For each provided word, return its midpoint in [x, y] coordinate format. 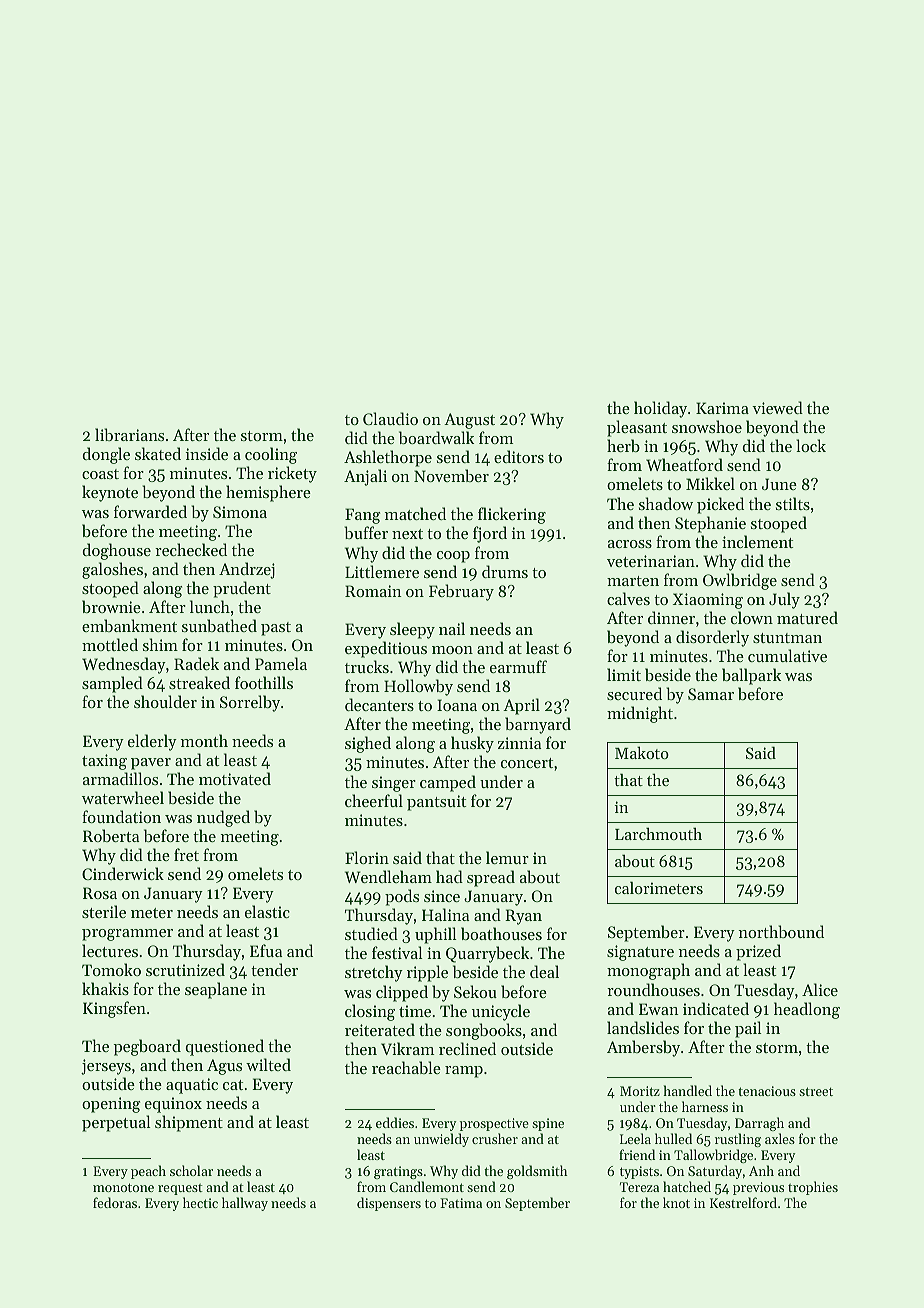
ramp [464, 1072]
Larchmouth [658, 834]
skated [158, 453]
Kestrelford [743, 1202]
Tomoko [111, 969]
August [469, 421]
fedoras [115, 1202]
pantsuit [436, 803]
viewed [777, 407]
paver [151, 764]
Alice [820, 989]
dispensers [389, 1204]
